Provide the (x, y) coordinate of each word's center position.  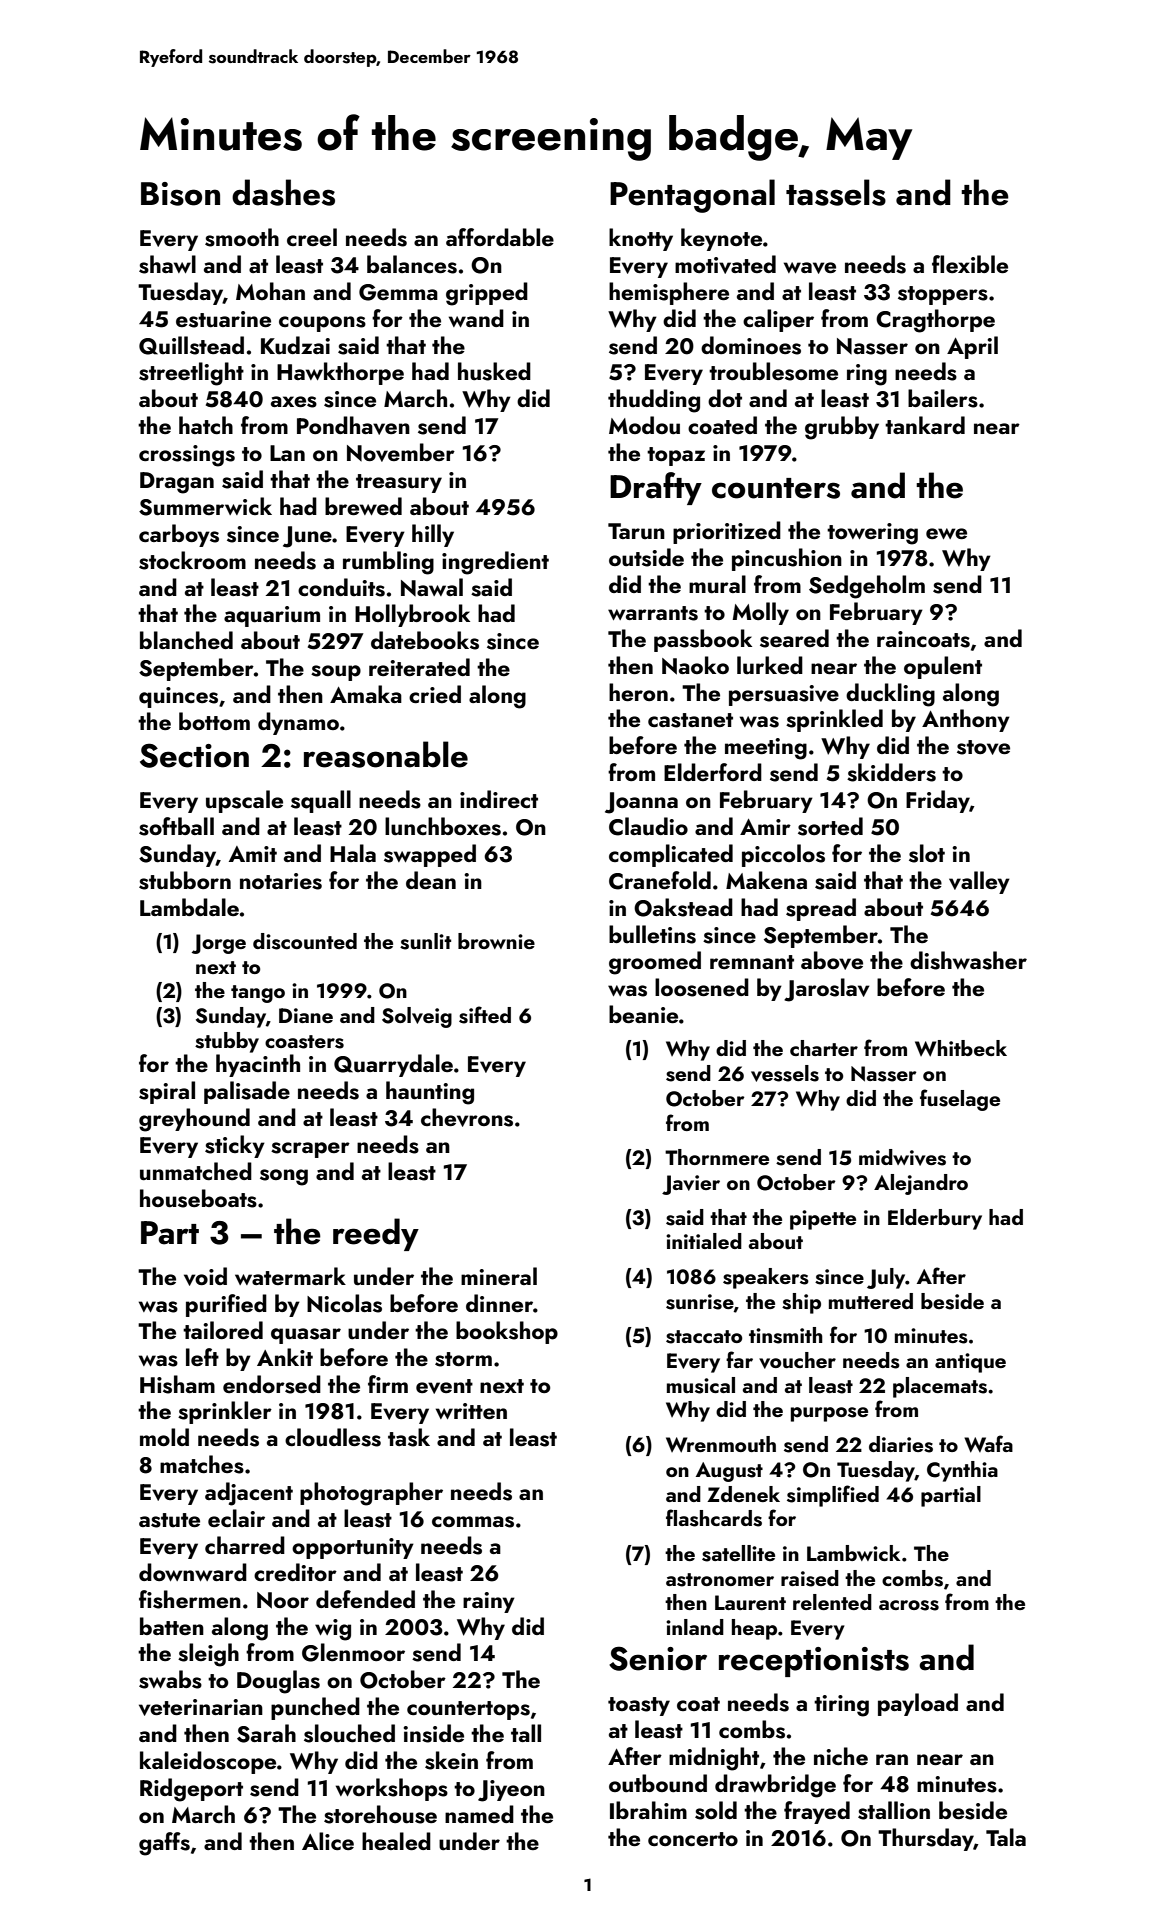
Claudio (648, 826)
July (886, 1278)
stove (983, 747)
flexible (970, 264)
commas (473, 1522)
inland (695, 1627)
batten (172, 1626)
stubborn (185, 880)
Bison (180, 194)
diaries (901, 1444)
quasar (306, 1336)
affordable (500, 237)
